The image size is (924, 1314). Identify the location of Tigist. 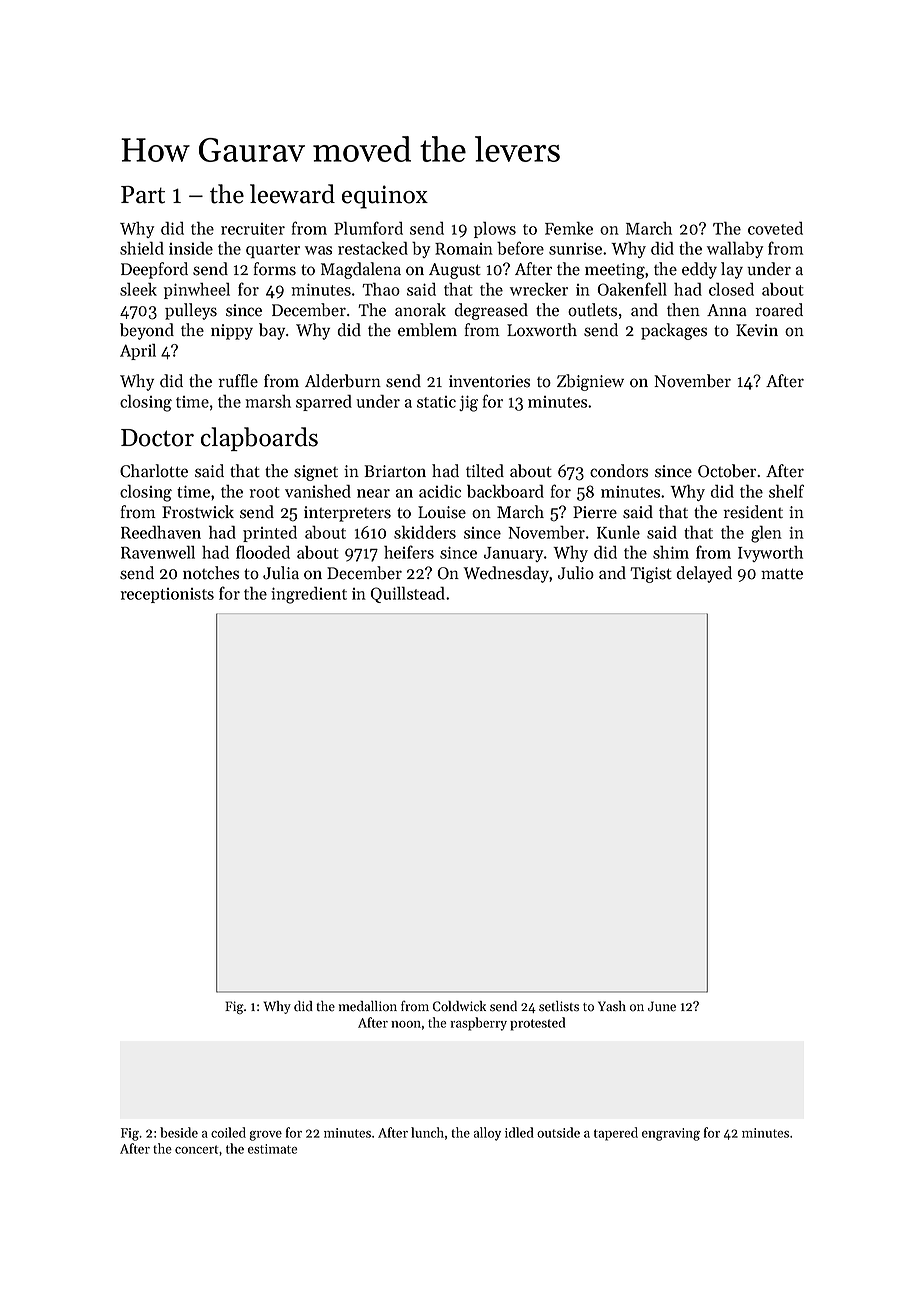
(651, 575).
